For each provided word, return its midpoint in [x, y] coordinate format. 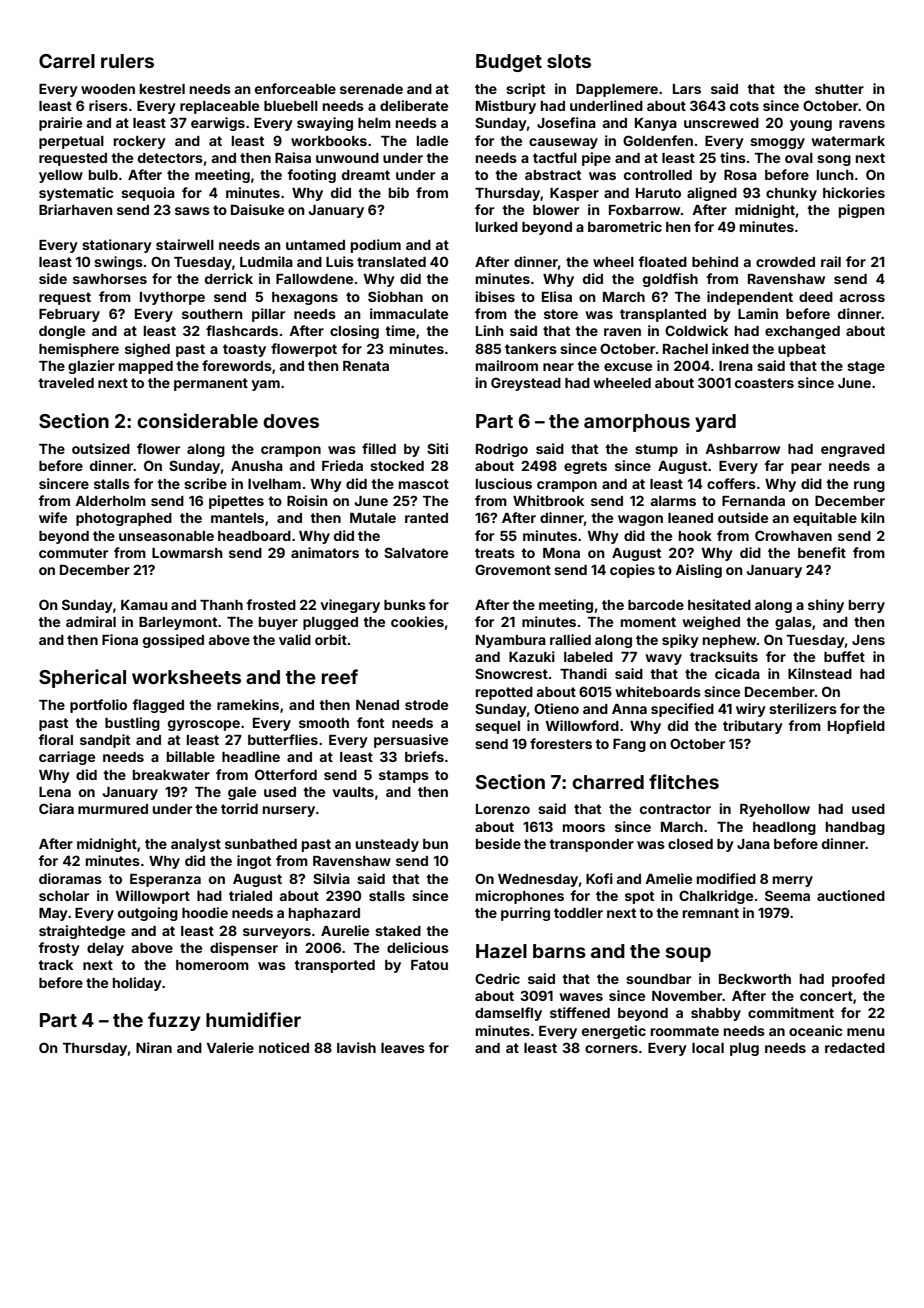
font [370, 722]
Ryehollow [775, 810]
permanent [211, 384]
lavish [356, 1047]
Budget [509, 63]
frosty [59, 949]
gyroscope [204, 725]
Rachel [685, 349]
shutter [839, 89]
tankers [531, 349]
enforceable [295, 88]
